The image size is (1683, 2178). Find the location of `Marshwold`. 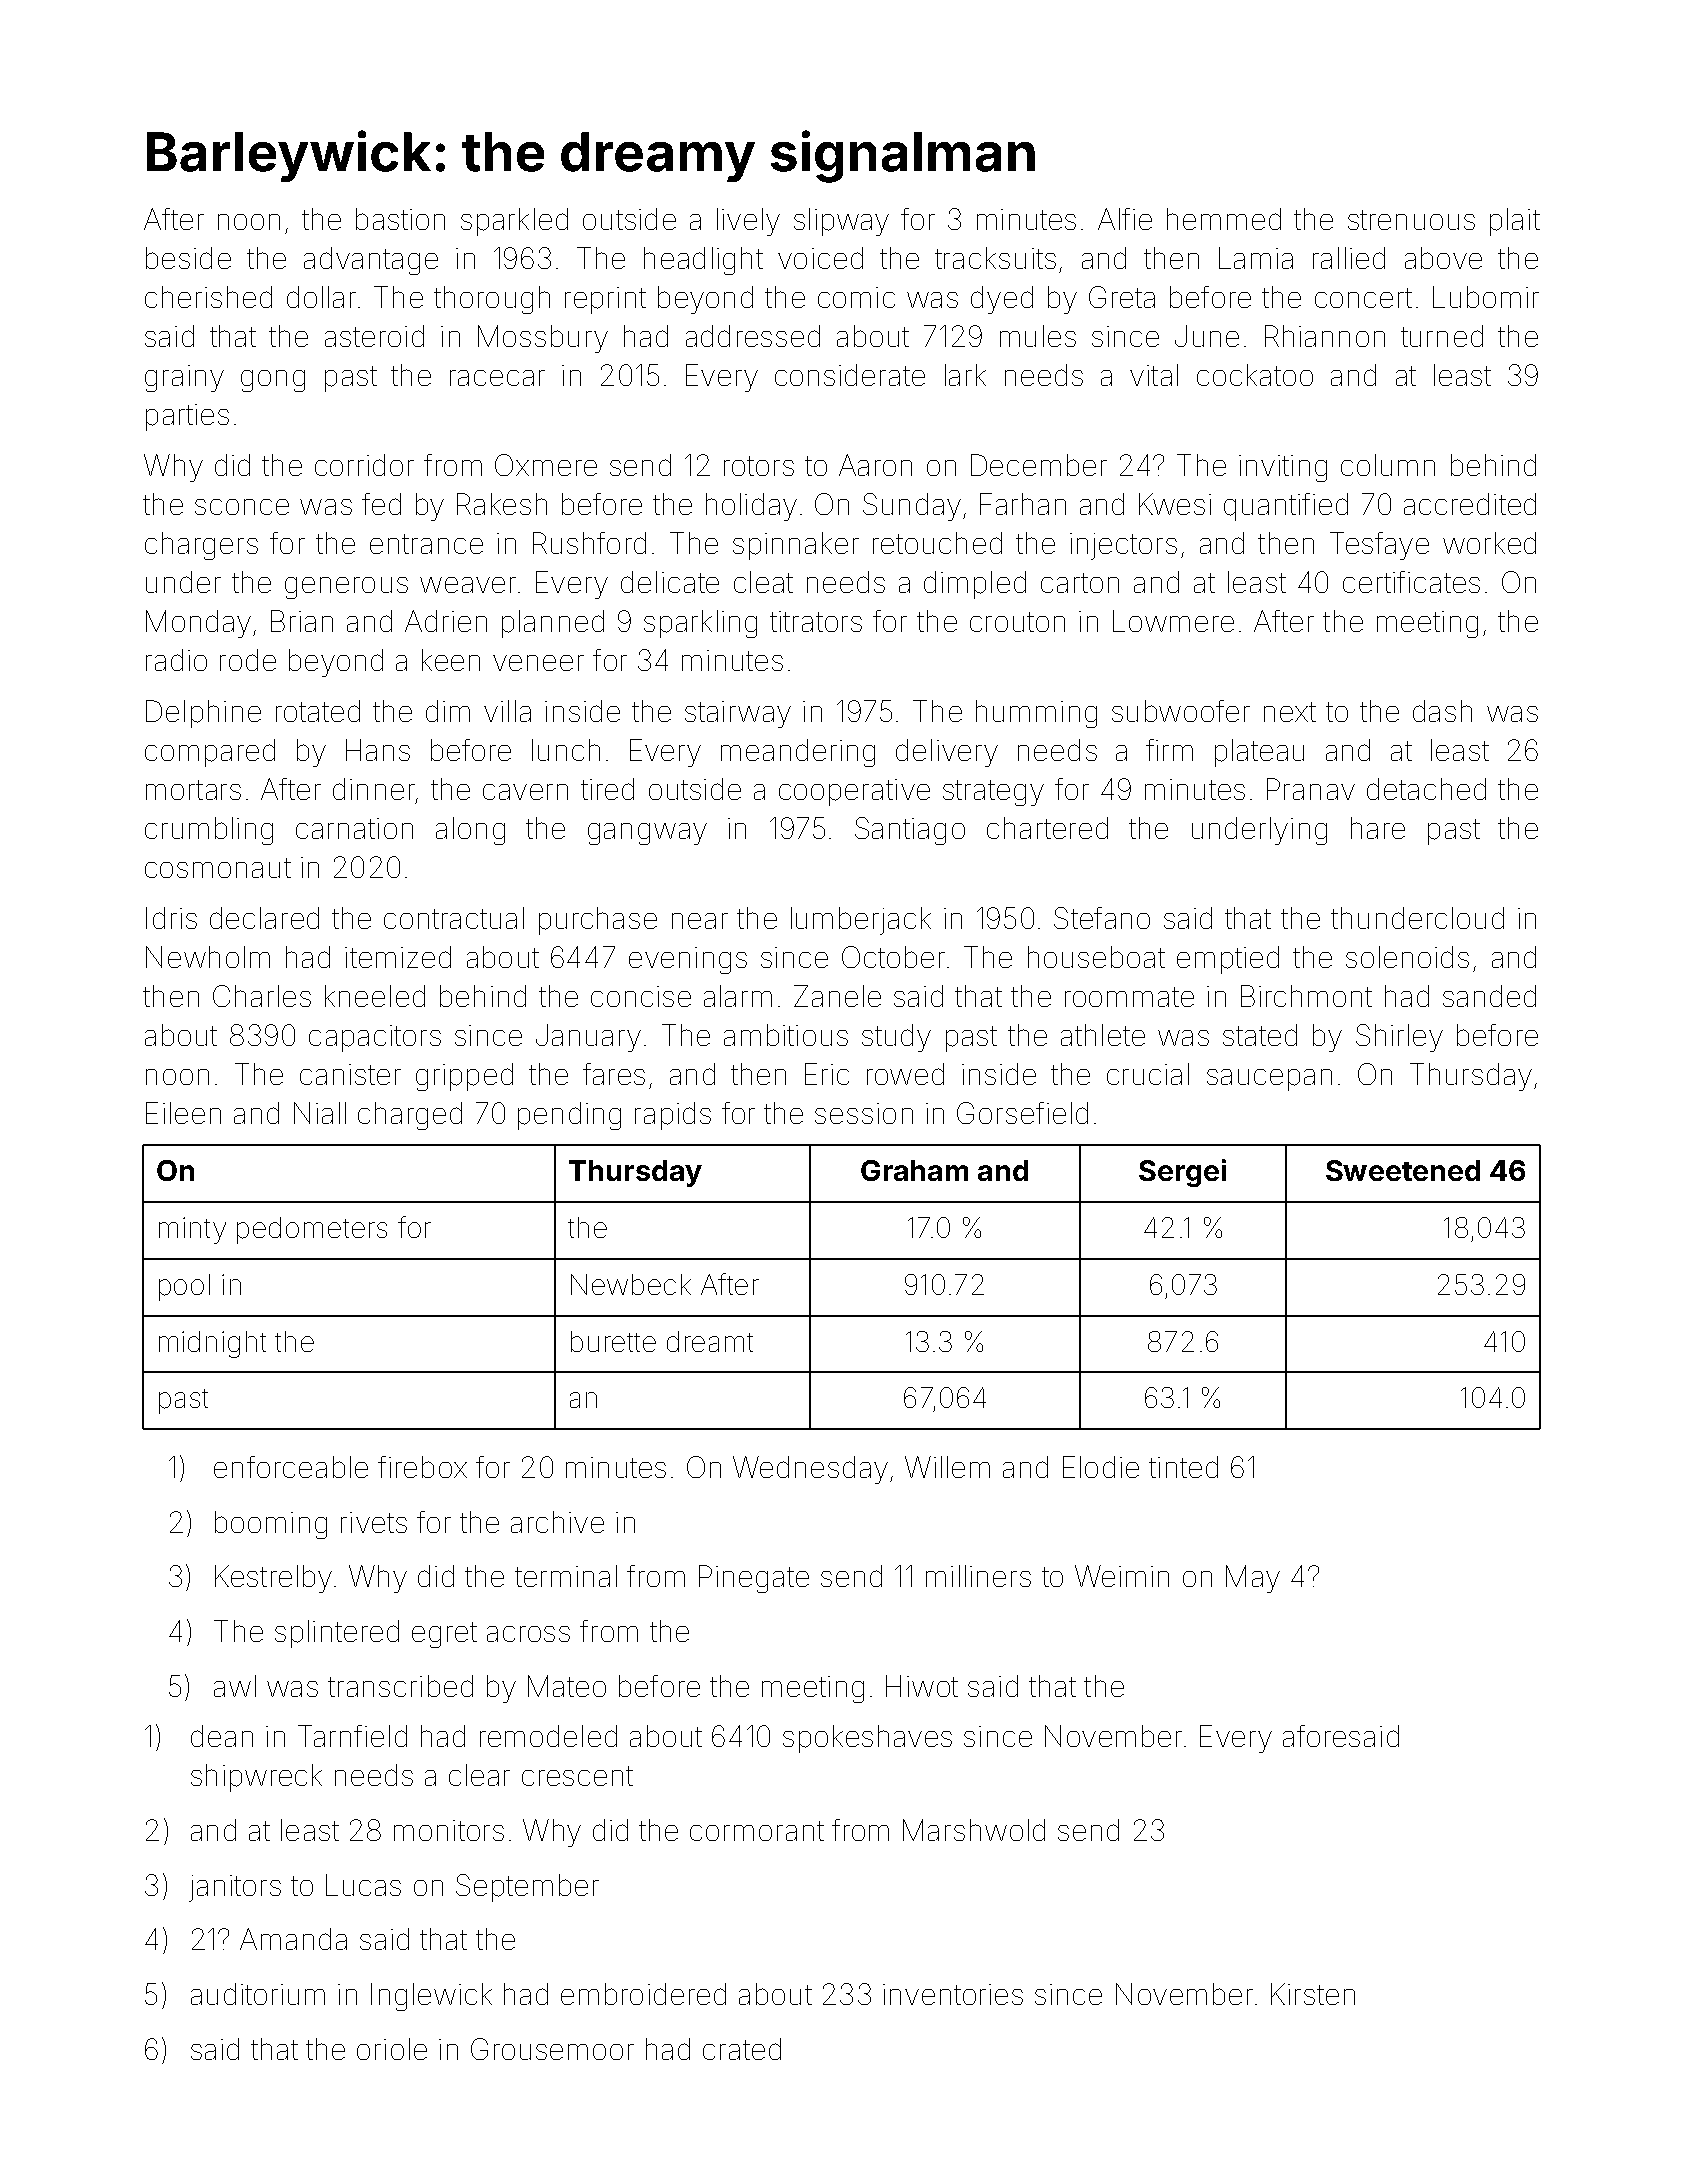

Marshwold is located at coordinates (974, 1830).
